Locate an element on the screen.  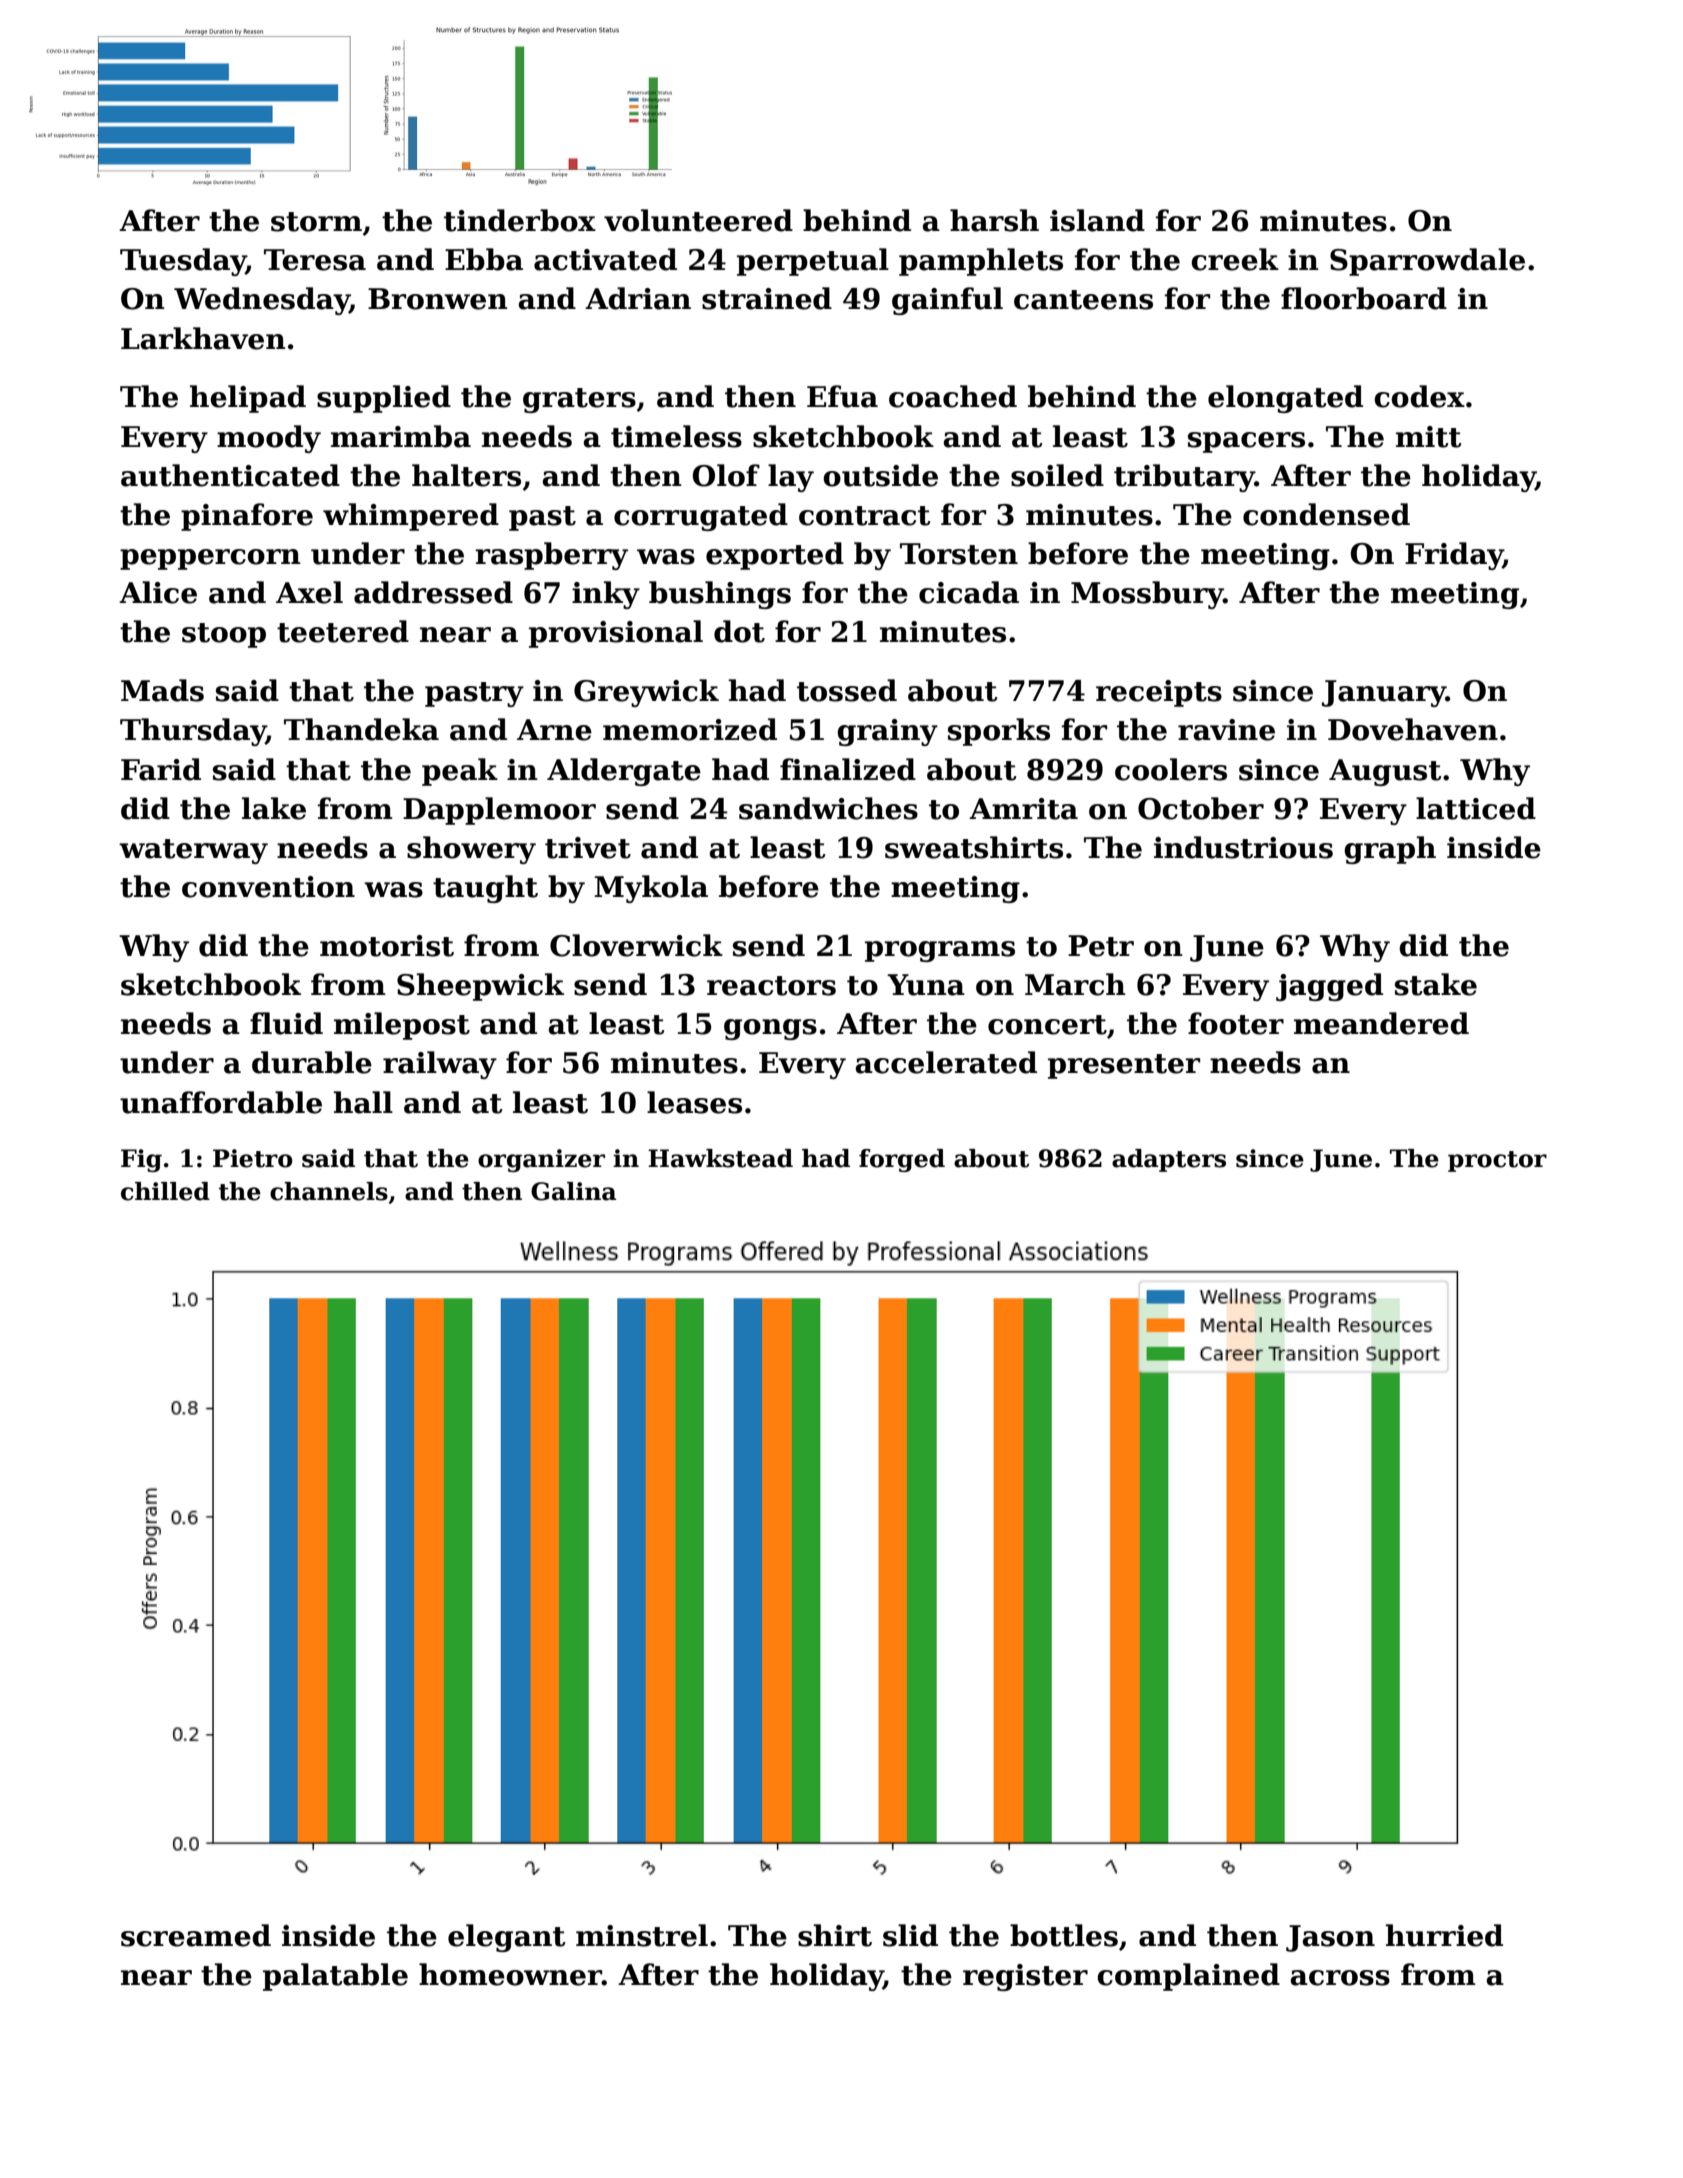
forged is located at coordinates (902, 1160).
